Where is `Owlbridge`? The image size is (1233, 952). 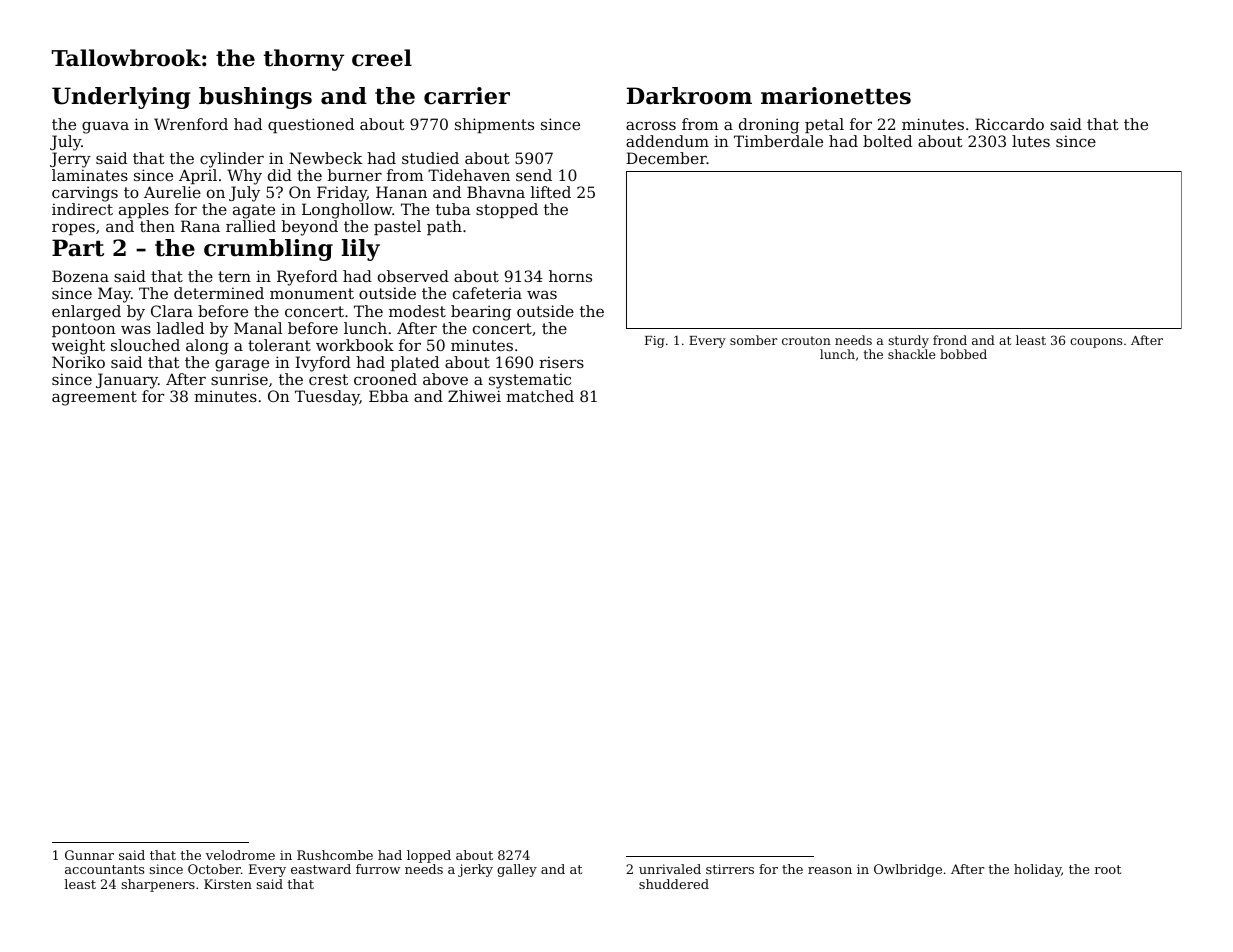
Owlbridge is located at coordinates (908, 870).
